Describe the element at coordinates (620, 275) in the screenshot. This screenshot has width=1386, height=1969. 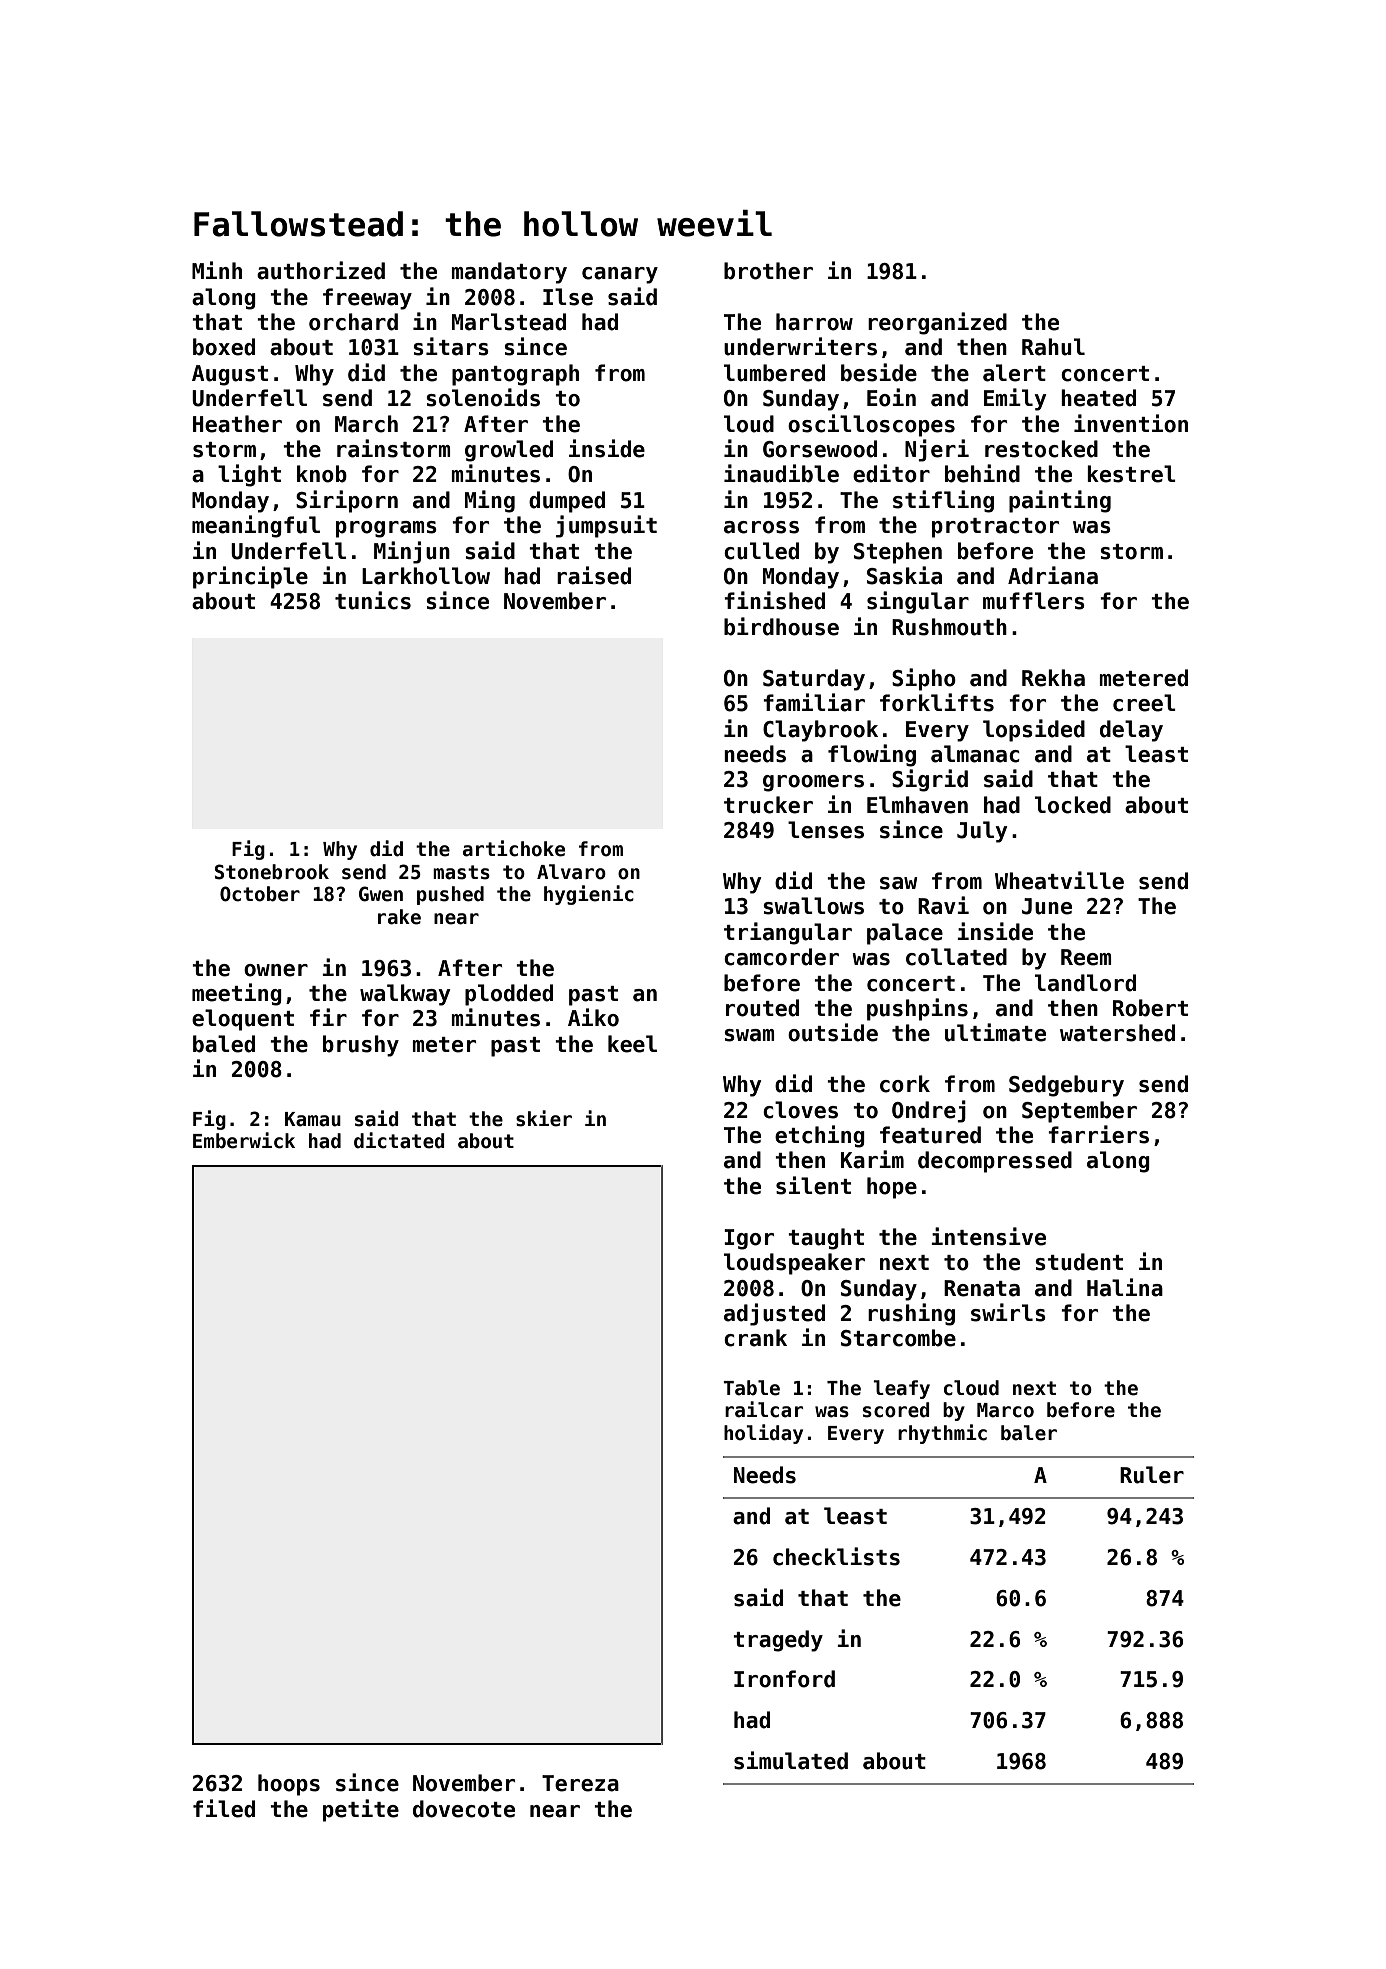
I see `canary` at that location.
